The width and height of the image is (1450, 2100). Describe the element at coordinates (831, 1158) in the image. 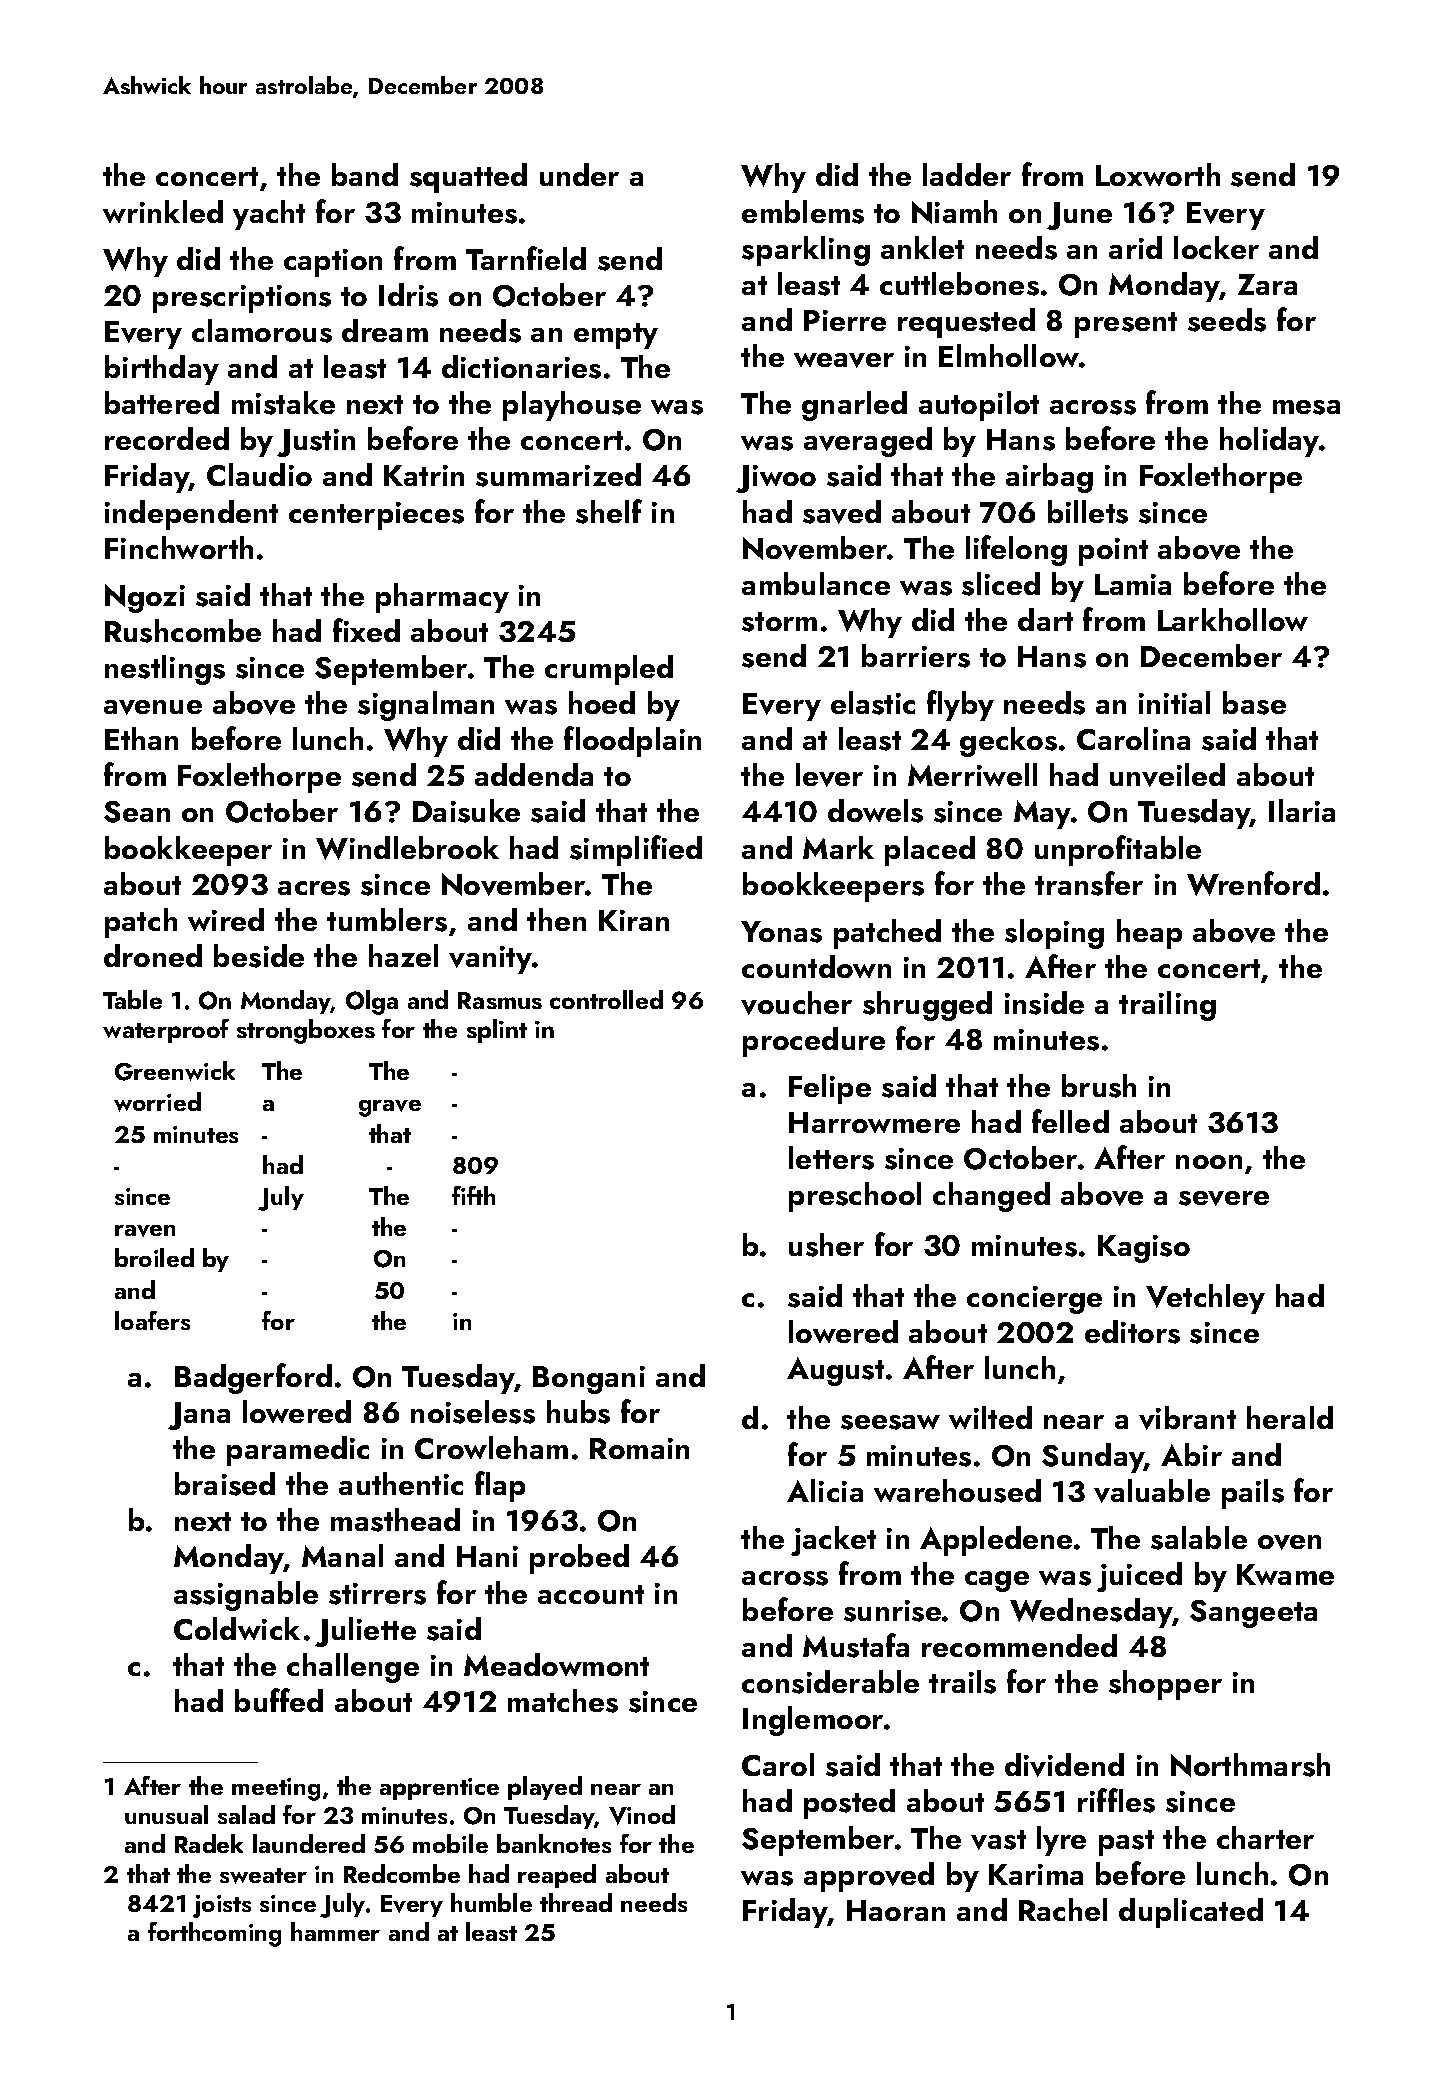

I see `letters` at that location.
